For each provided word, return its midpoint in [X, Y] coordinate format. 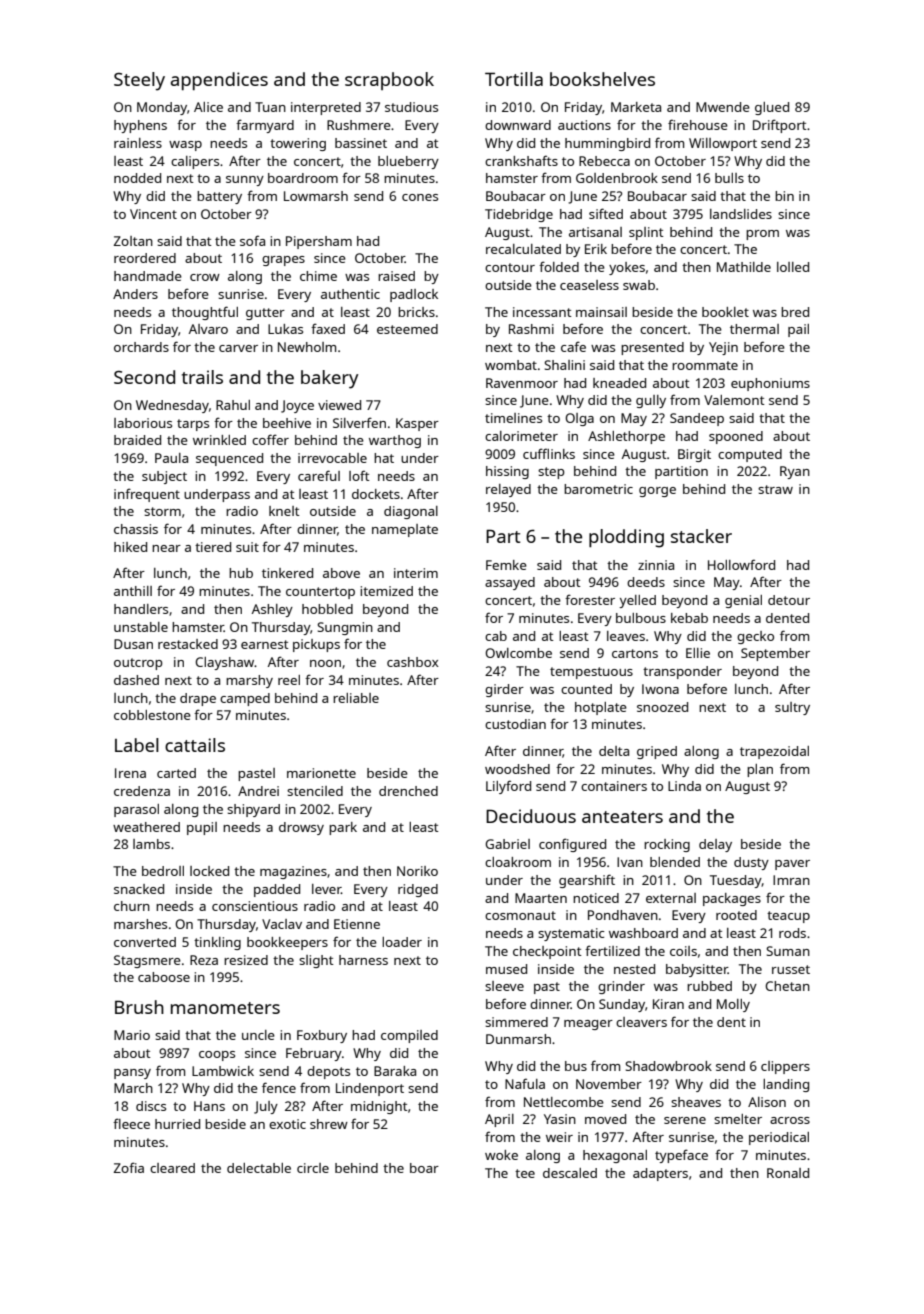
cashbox [413, 662]
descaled [570, 1173]
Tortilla [514, 79]
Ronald [788, 1173]
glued [772, 108]
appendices [219, 81]
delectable [259, 1168]
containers [614, 786]
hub [241, 573]
